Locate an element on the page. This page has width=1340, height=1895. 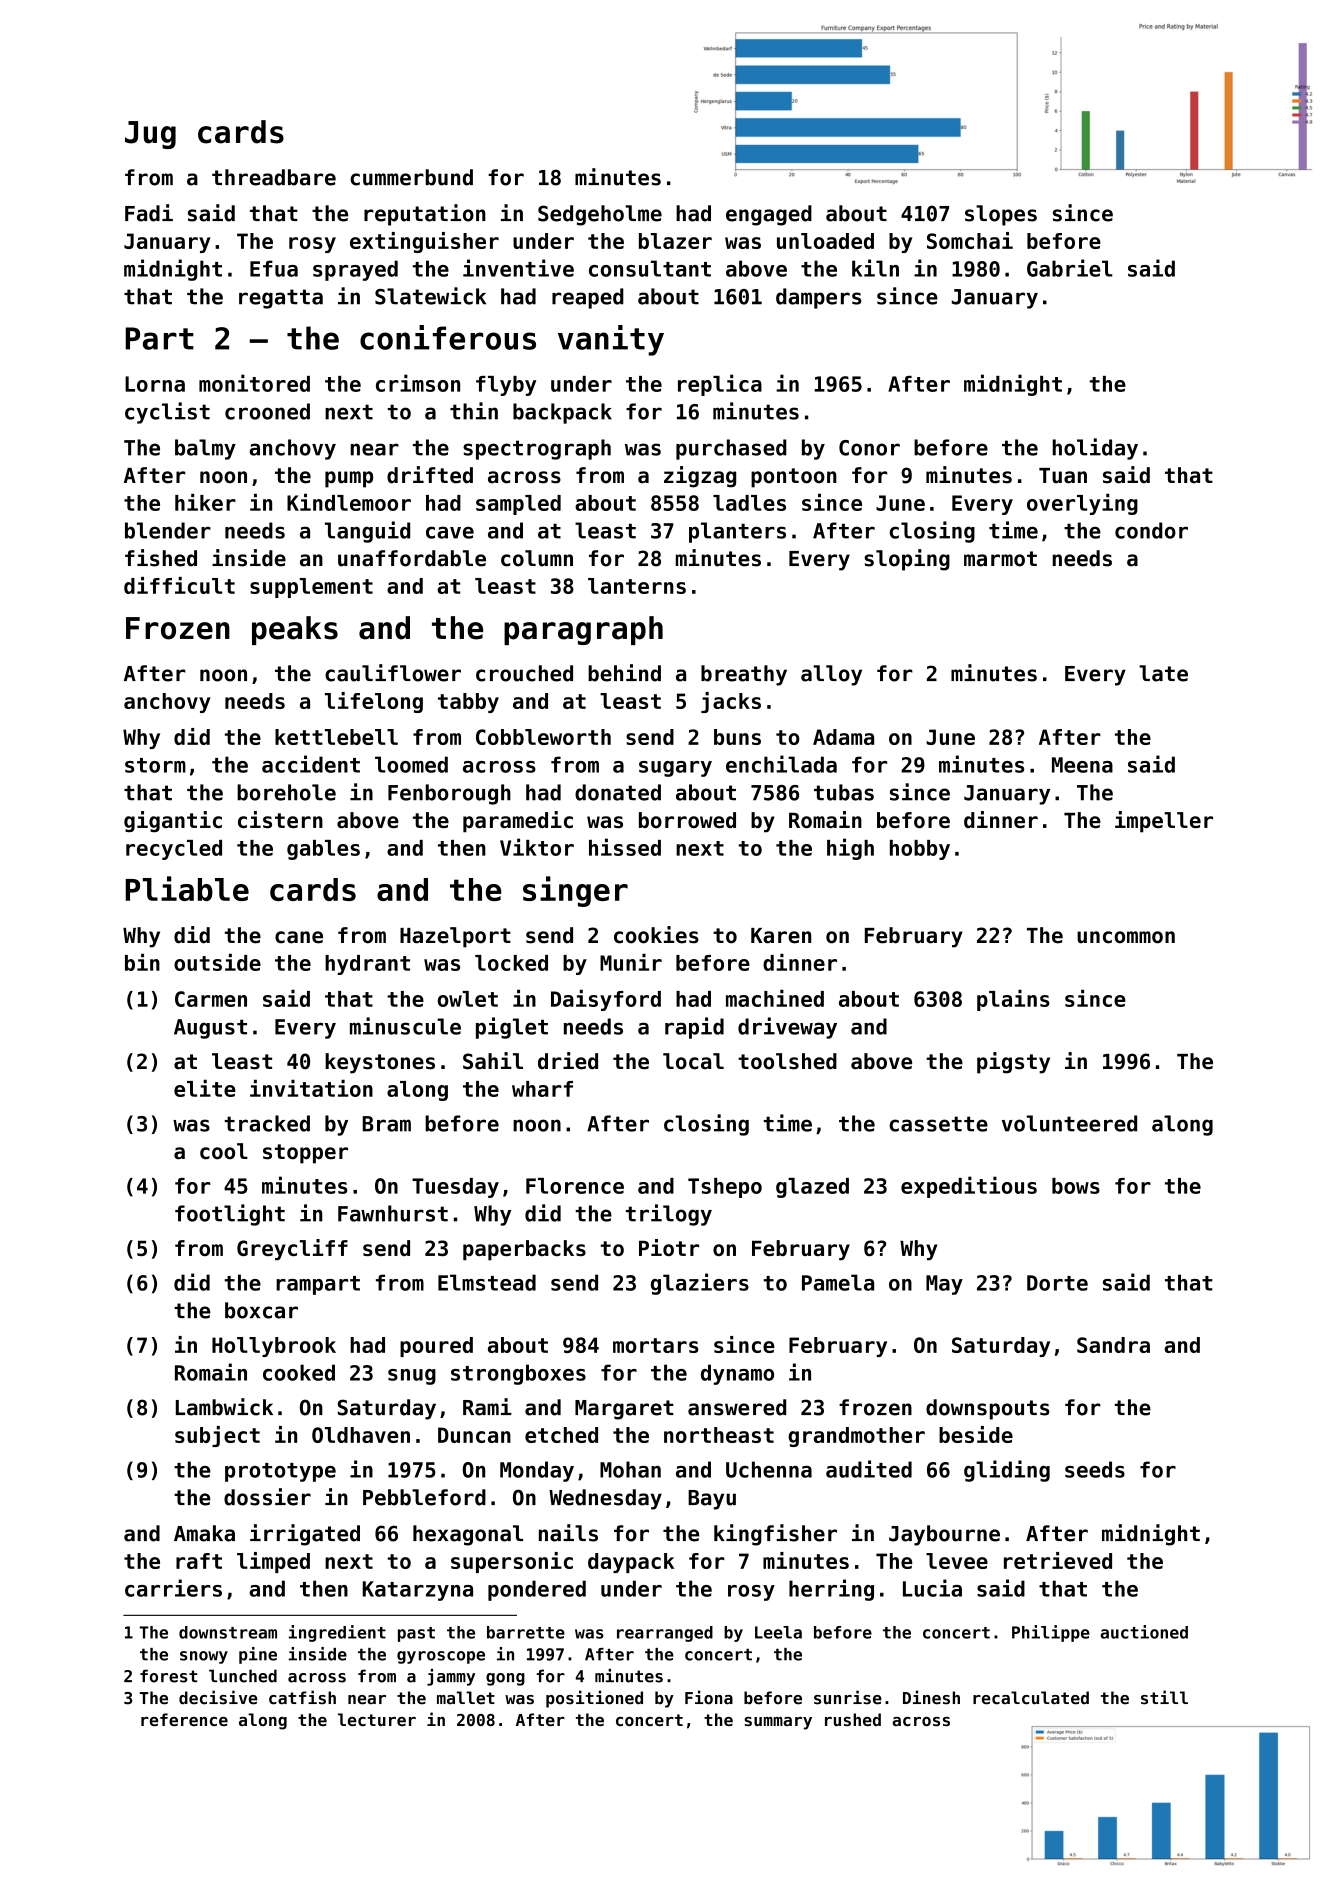
reference is located at coordinates (184, 1719).
